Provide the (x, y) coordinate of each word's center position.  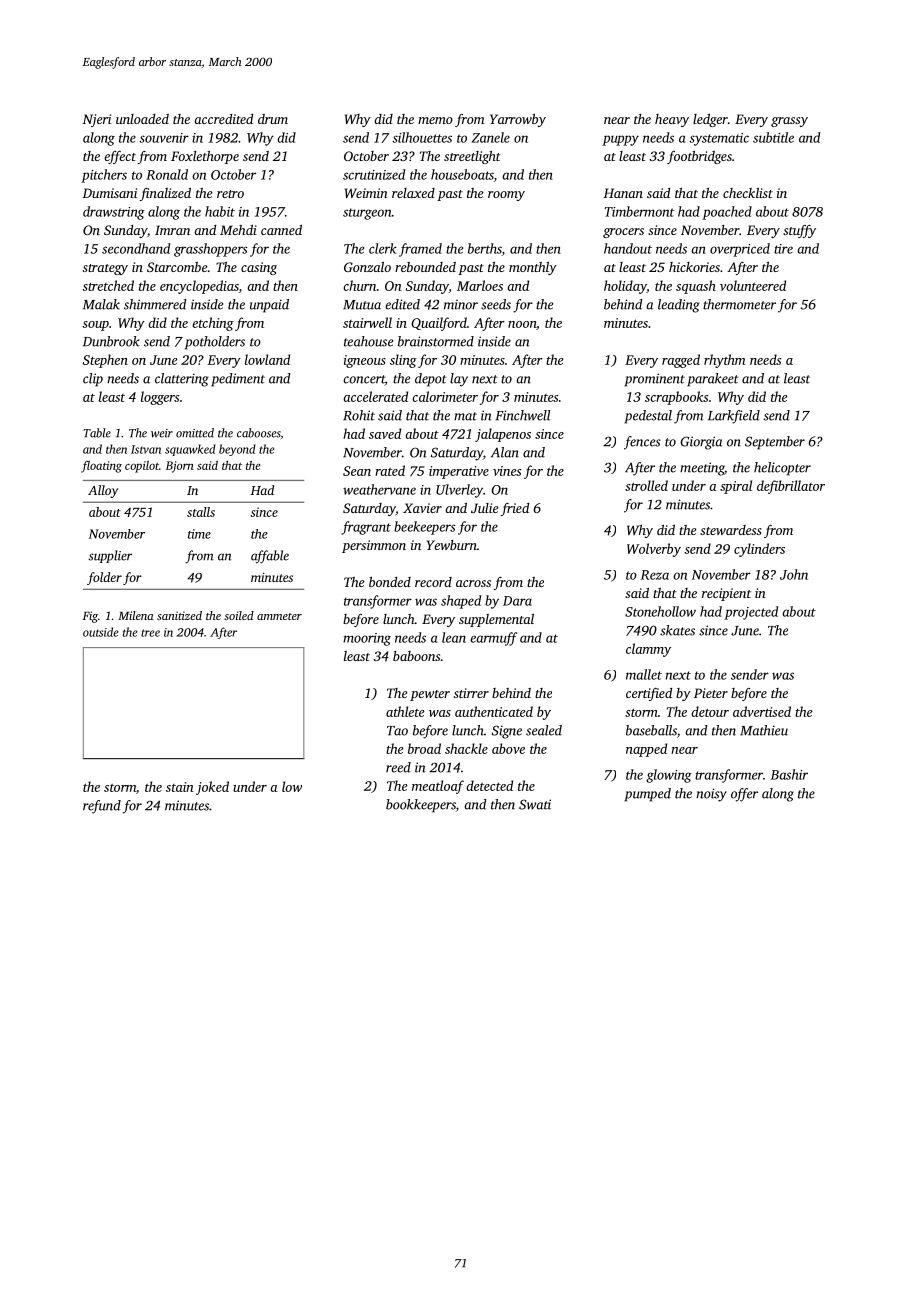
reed (398, 767)
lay (459, 380)
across (473, 583)
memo (435, 120)
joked (212, 788)
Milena (136, 615)
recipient (726, 594)
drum (273, 119)
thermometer (739, 304)
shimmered (155, 304)
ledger (710, 120)
